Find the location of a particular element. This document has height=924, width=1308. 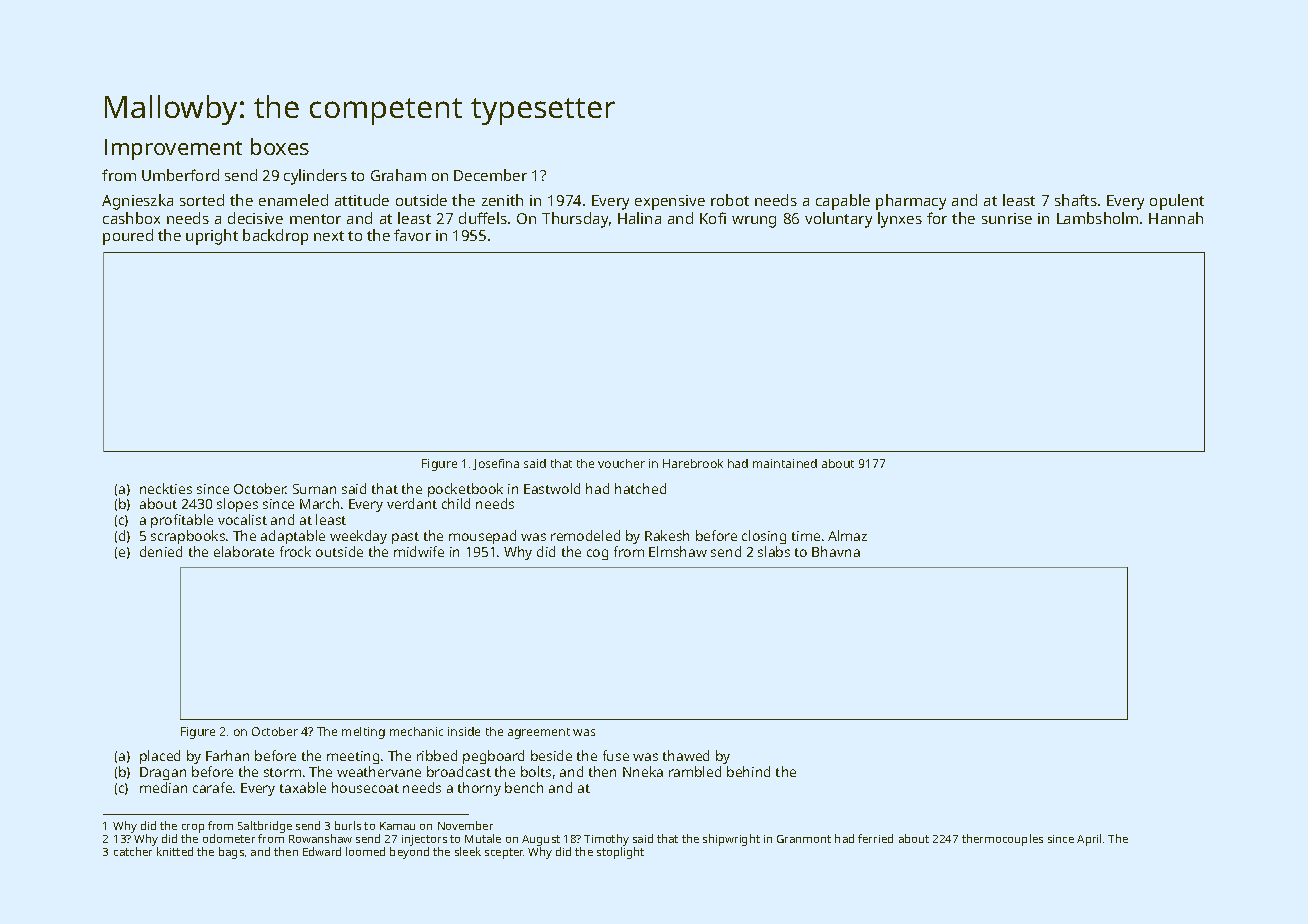

Improvement is located at coordinates (173, 149).
